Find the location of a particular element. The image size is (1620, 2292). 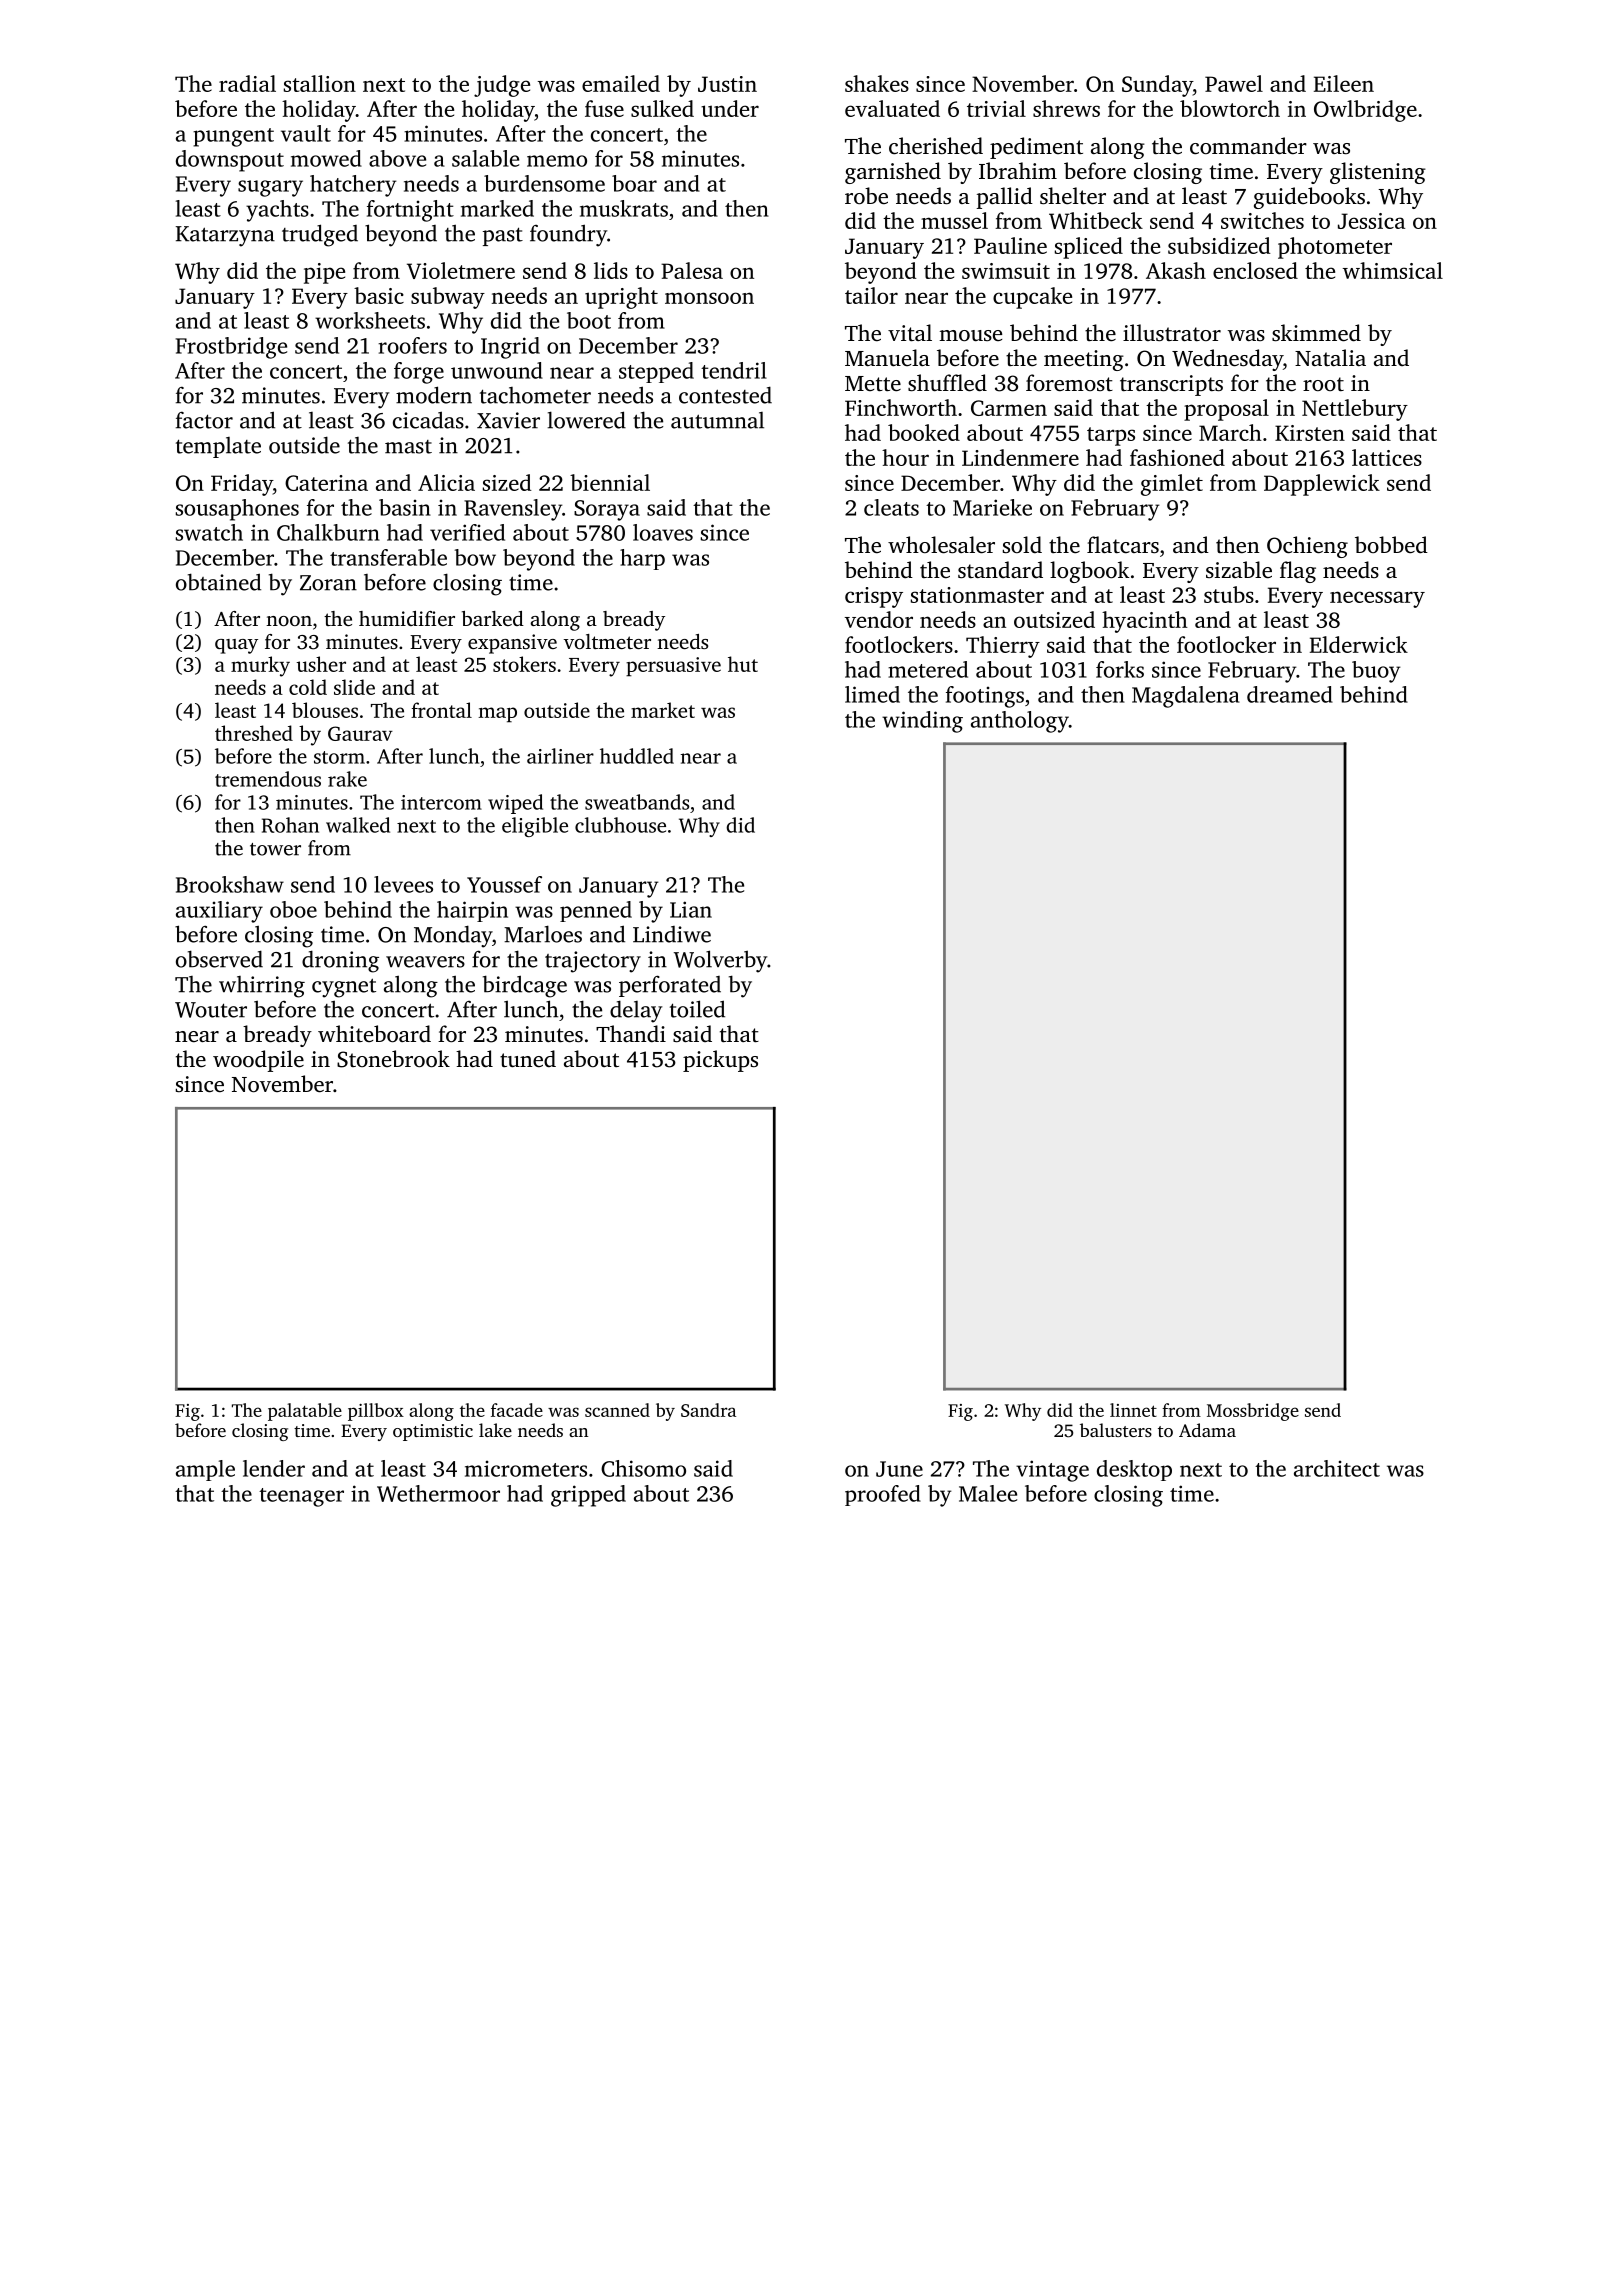

glistening is located at coordinates (1378, 173).
